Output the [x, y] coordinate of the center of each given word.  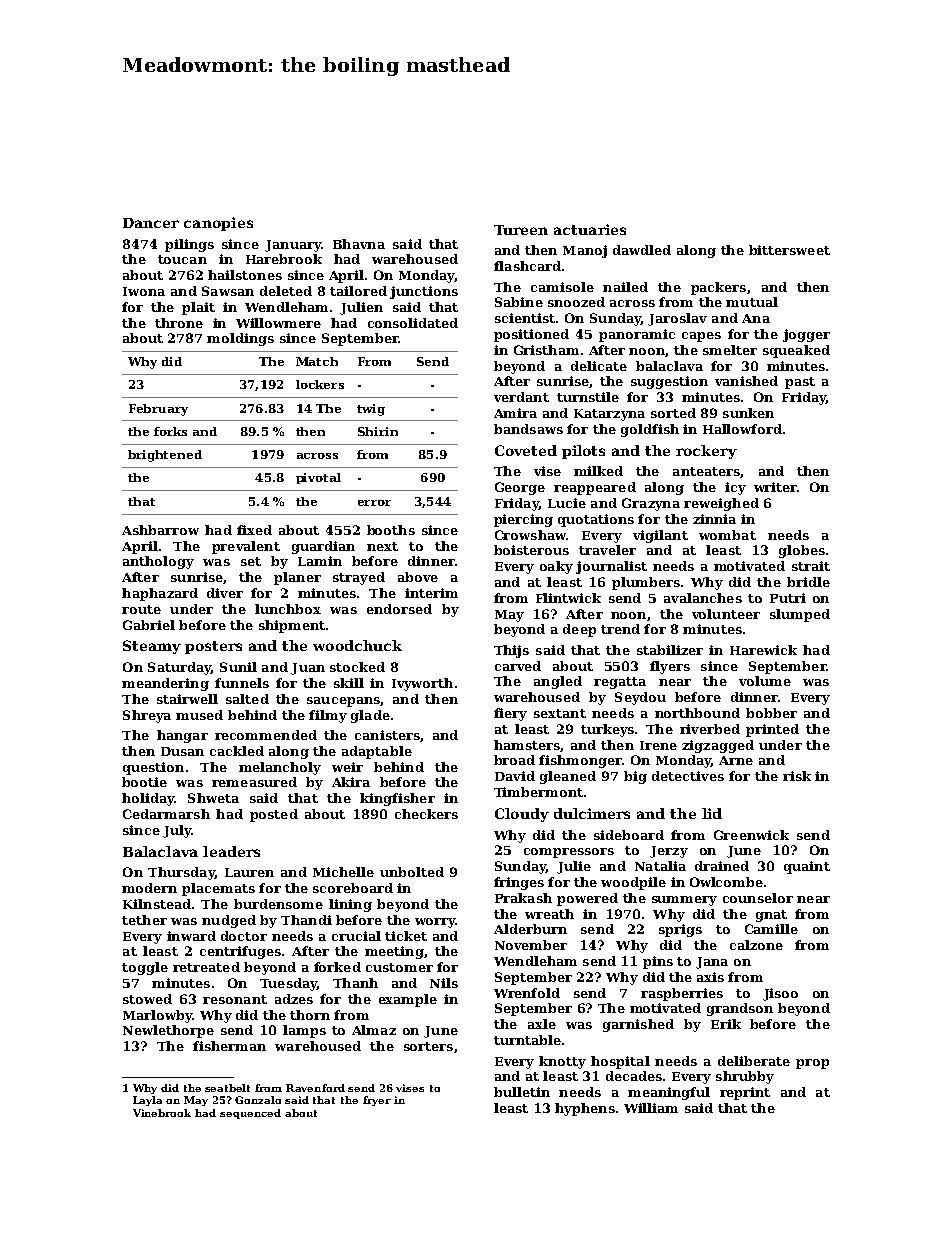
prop [812, 1064]
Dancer [151, 223]
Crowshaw [530, 535]
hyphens [585, 1109]
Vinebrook [162, 1113]
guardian [323, 547]
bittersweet [789, 250]
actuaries [590, 229]
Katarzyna [609, 415]
